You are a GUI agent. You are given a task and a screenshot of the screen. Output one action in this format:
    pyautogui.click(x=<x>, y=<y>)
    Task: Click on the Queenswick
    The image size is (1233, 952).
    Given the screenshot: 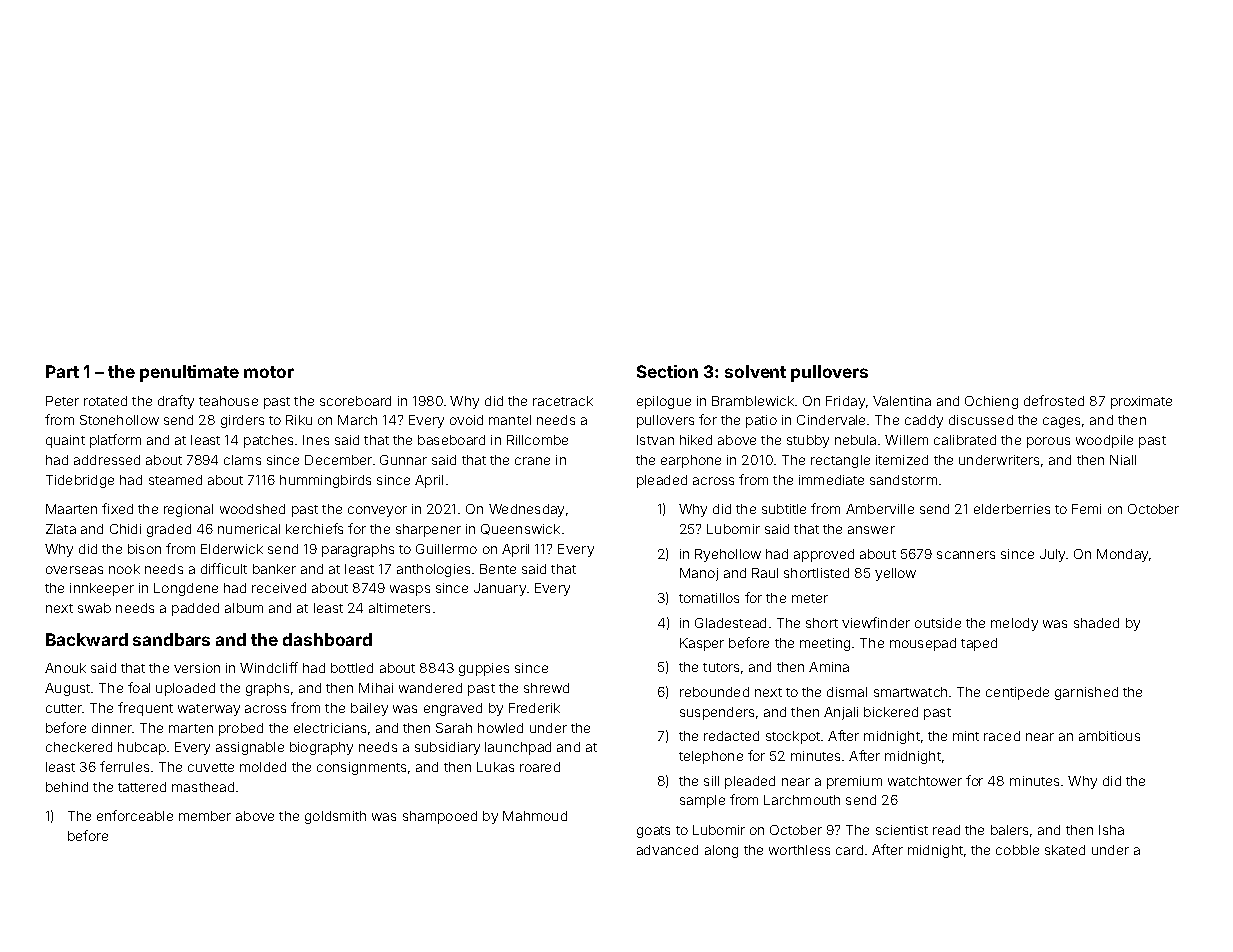 What is the action you would take?
    pyautogui.click(x=520, y=529)
